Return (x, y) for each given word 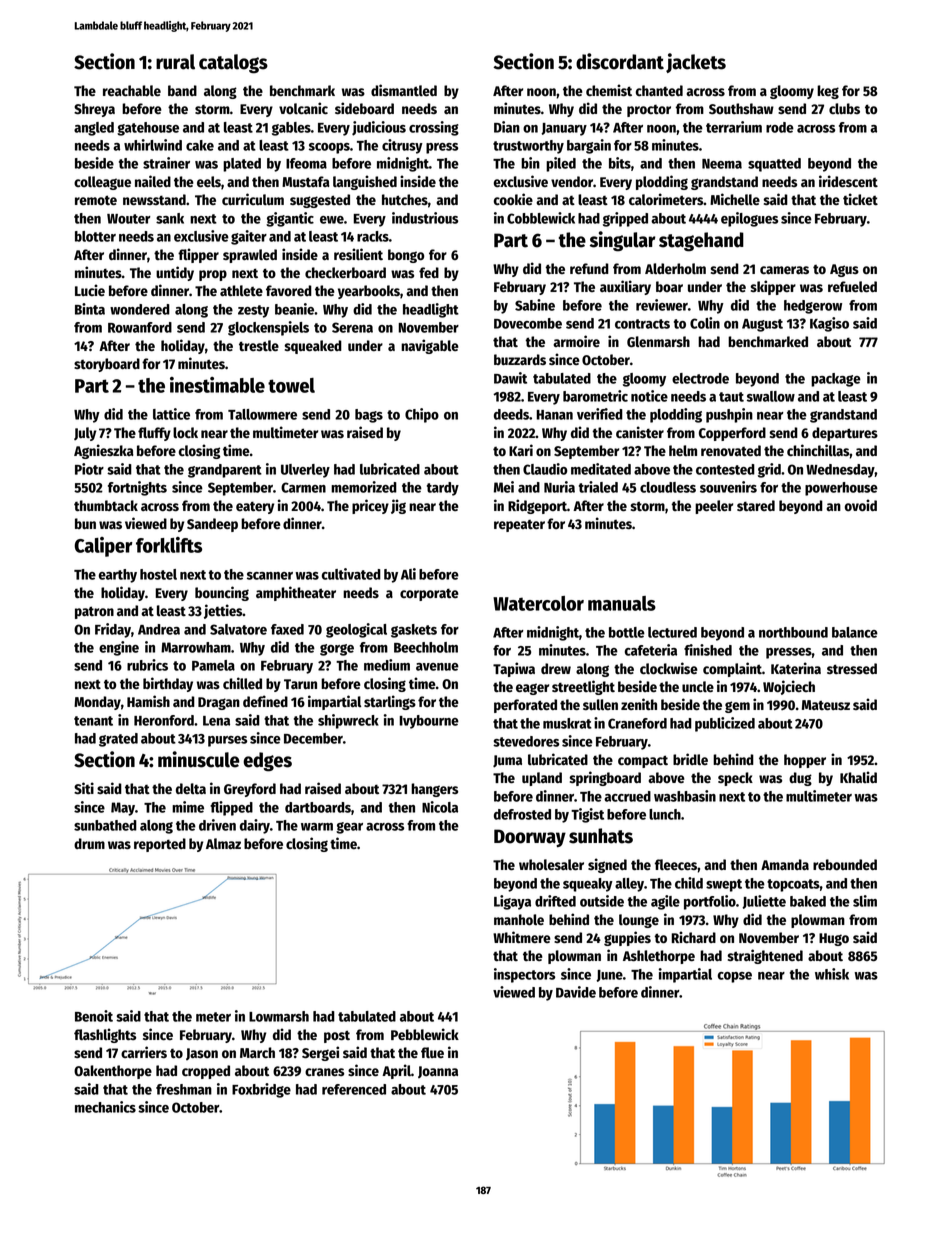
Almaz (223, 844)
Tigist (587, 815)
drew (556, 668)
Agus (844, 270)
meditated (601, 469)
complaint (732, 669)
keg (828, 92)
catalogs (233, 64)
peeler (714, 507)
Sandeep (212, 525)
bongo (406, 256)
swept (724, 885)
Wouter (129, 219)
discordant (620, 61)
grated (118, 740)
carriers (144, 1052)
